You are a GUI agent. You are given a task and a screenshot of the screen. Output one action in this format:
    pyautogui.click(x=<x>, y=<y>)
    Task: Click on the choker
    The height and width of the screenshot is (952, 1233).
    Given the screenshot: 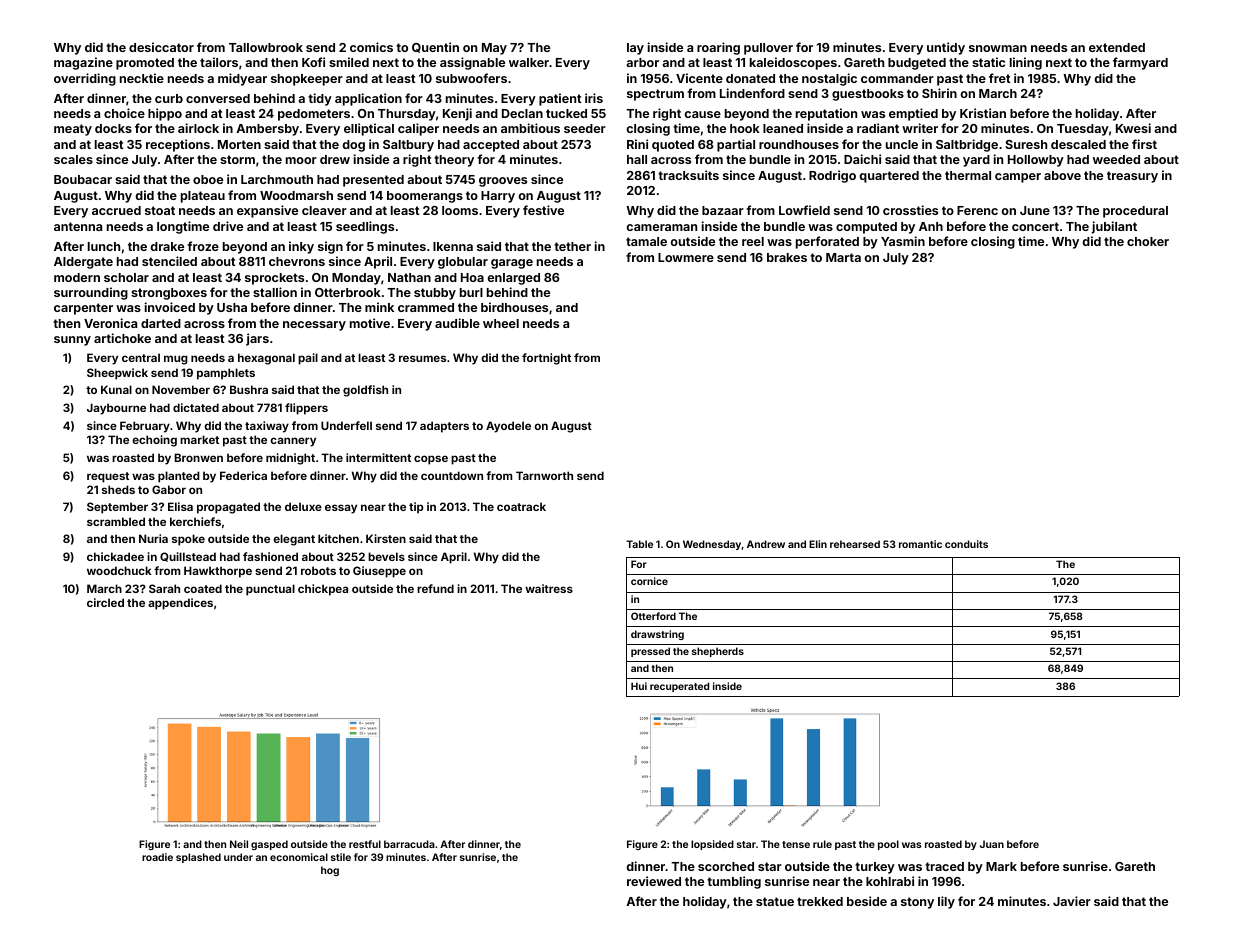 What is the action you would take?
    pyautogui.click(x=1148, y=241)
